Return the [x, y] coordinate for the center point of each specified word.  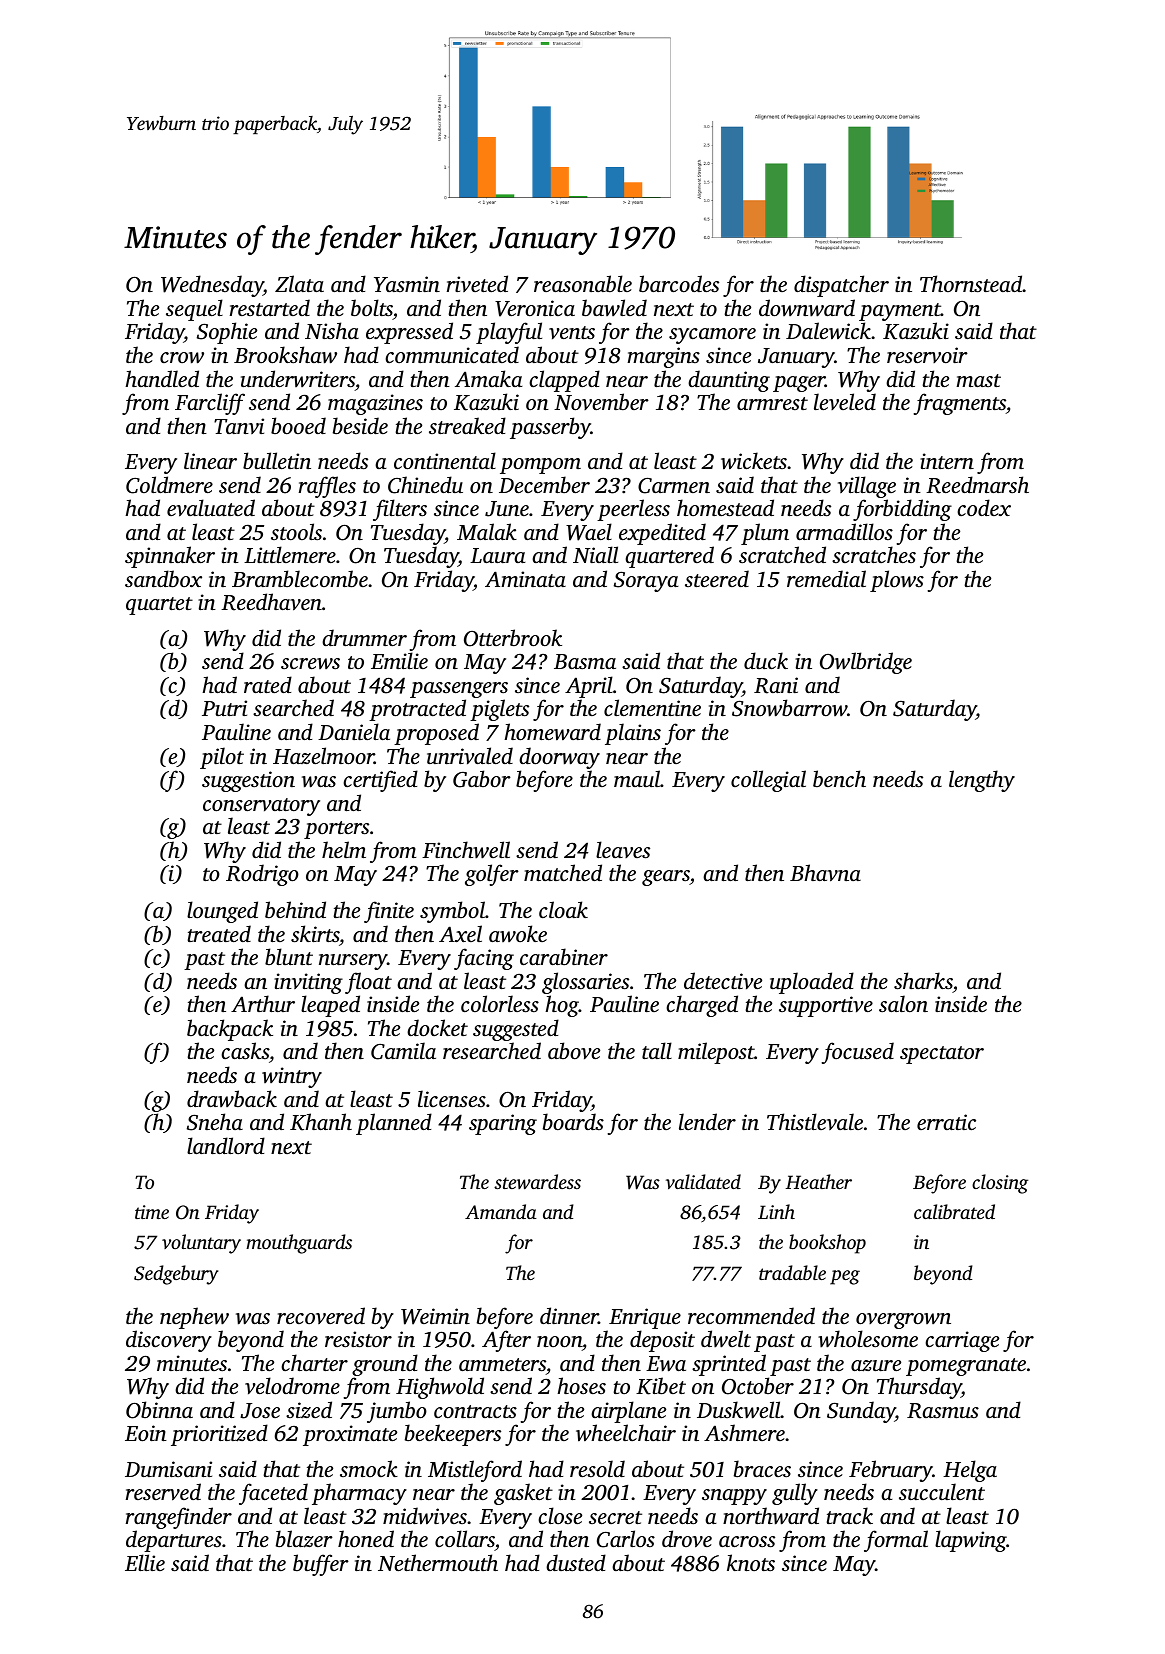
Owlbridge [866, 663]
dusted [576, 1562]
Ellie [145, 1562]
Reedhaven [271, 602]
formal [896, 1541]
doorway [559, 758]
